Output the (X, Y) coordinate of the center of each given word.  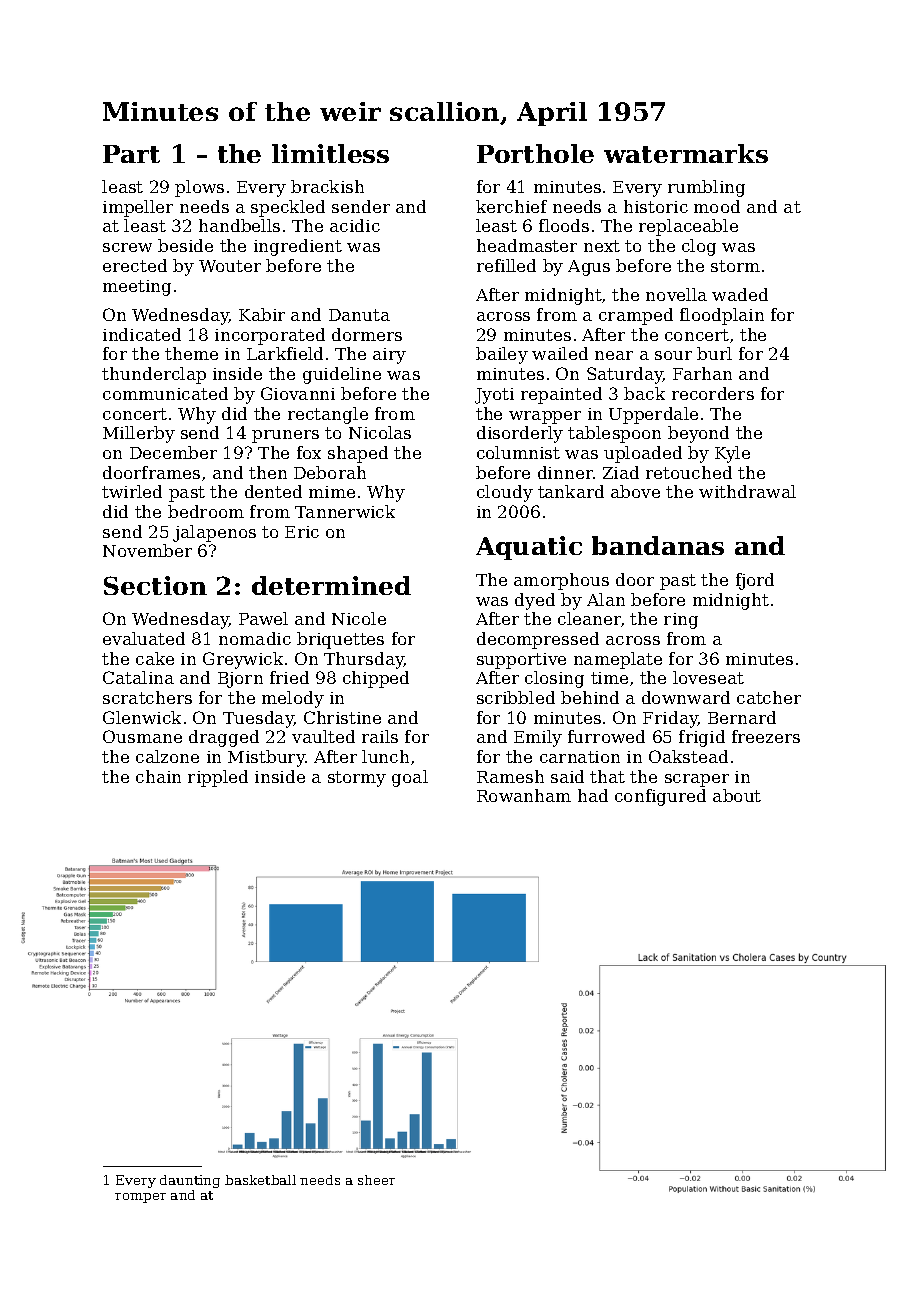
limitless (330, 153)
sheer (376, 1180)
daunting (190, 1181)
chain (158, 776)
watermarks (686, 153)
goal (410, 778)
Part (131, 154)
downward (686, 697)
